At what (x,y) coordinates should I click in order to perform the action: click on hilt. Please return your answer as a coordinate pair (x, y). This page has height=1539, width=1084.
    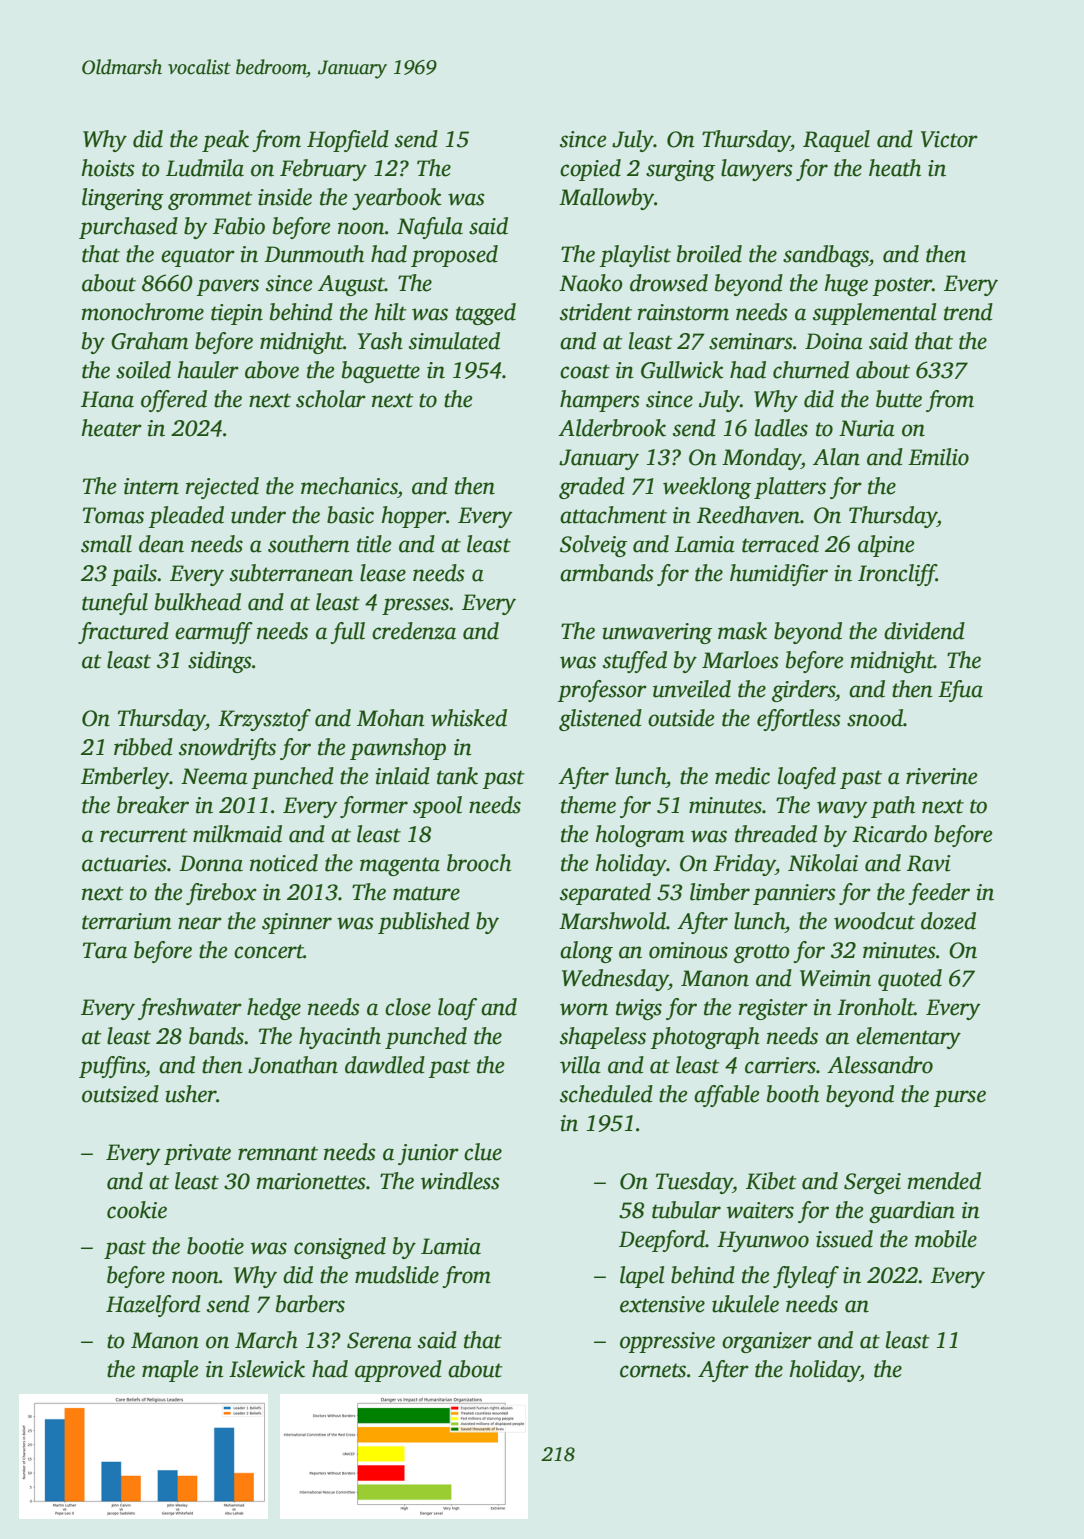
    Looking at the image, I should click on (390, 312).
